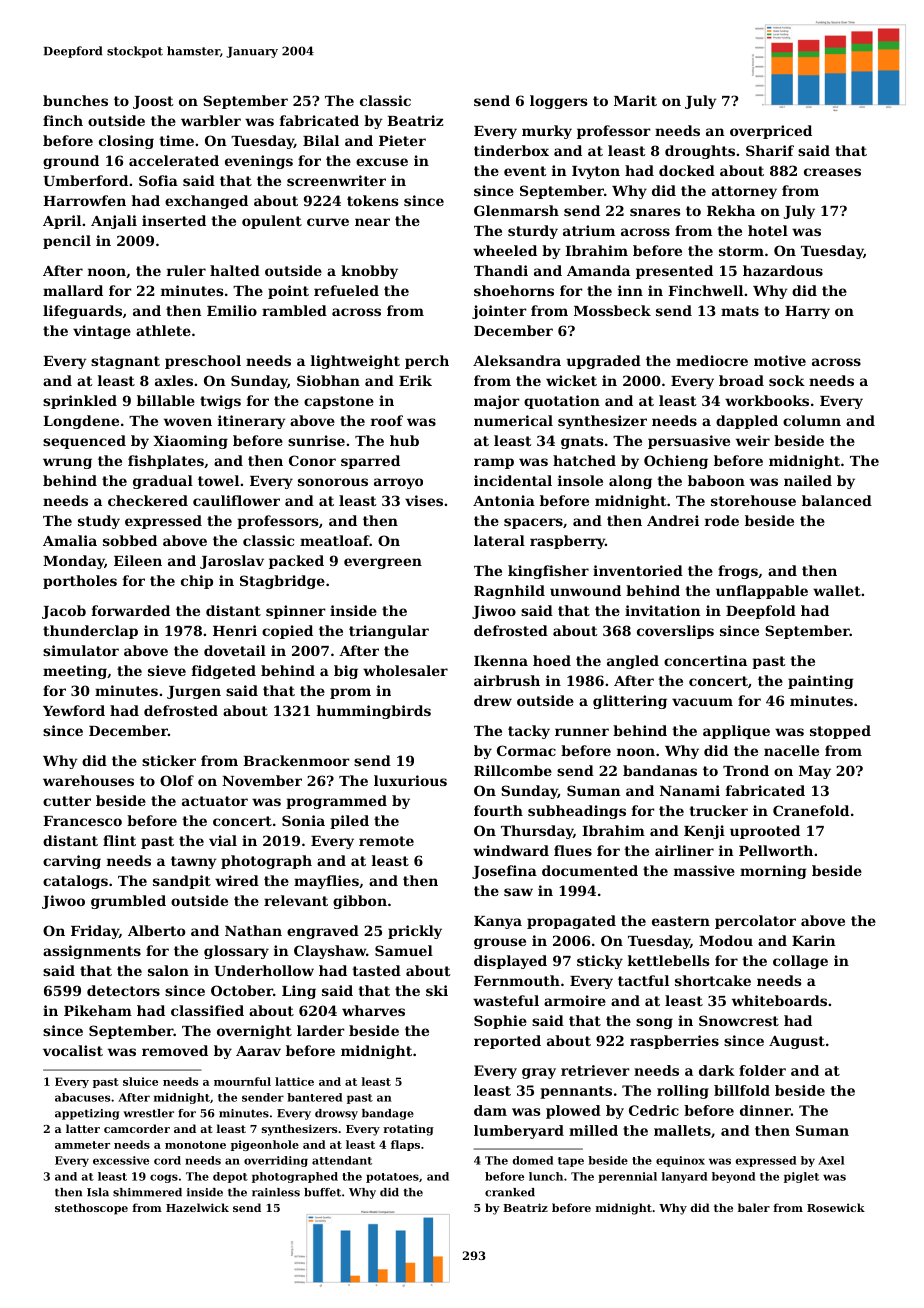 The height and width of the document is (1308, 924). Describe the element at coordinates (148, 1113) in the document. I see `wrestler` at that location.
